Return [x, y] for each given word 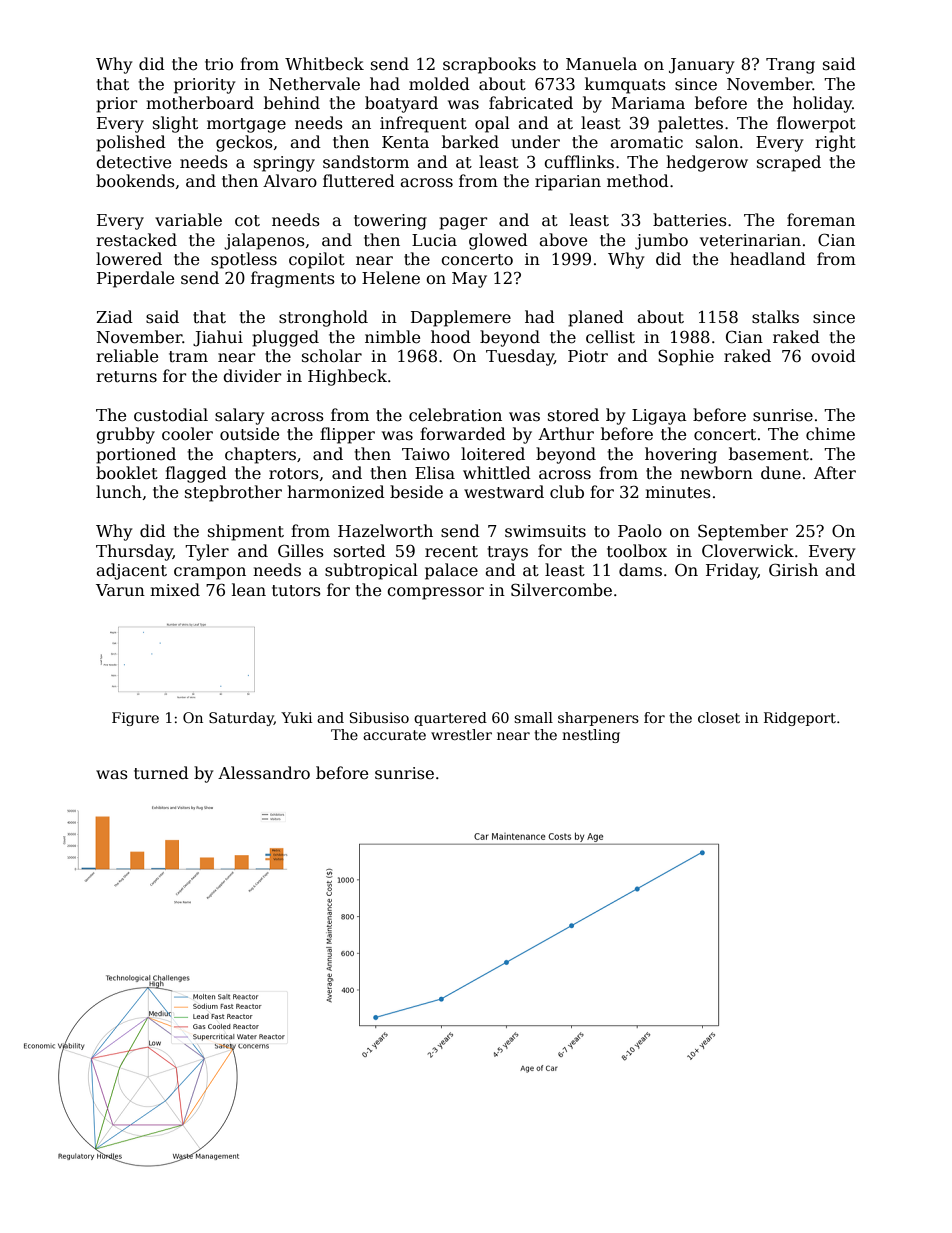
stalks [775, 317]
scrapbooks [489, 65]
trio [219, 64]
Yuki [296, 717]
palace [451, 571]
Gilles [301, 551]
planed [596, 318]
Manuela [601, 64]
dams [640, 570]
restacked [136, 240]
